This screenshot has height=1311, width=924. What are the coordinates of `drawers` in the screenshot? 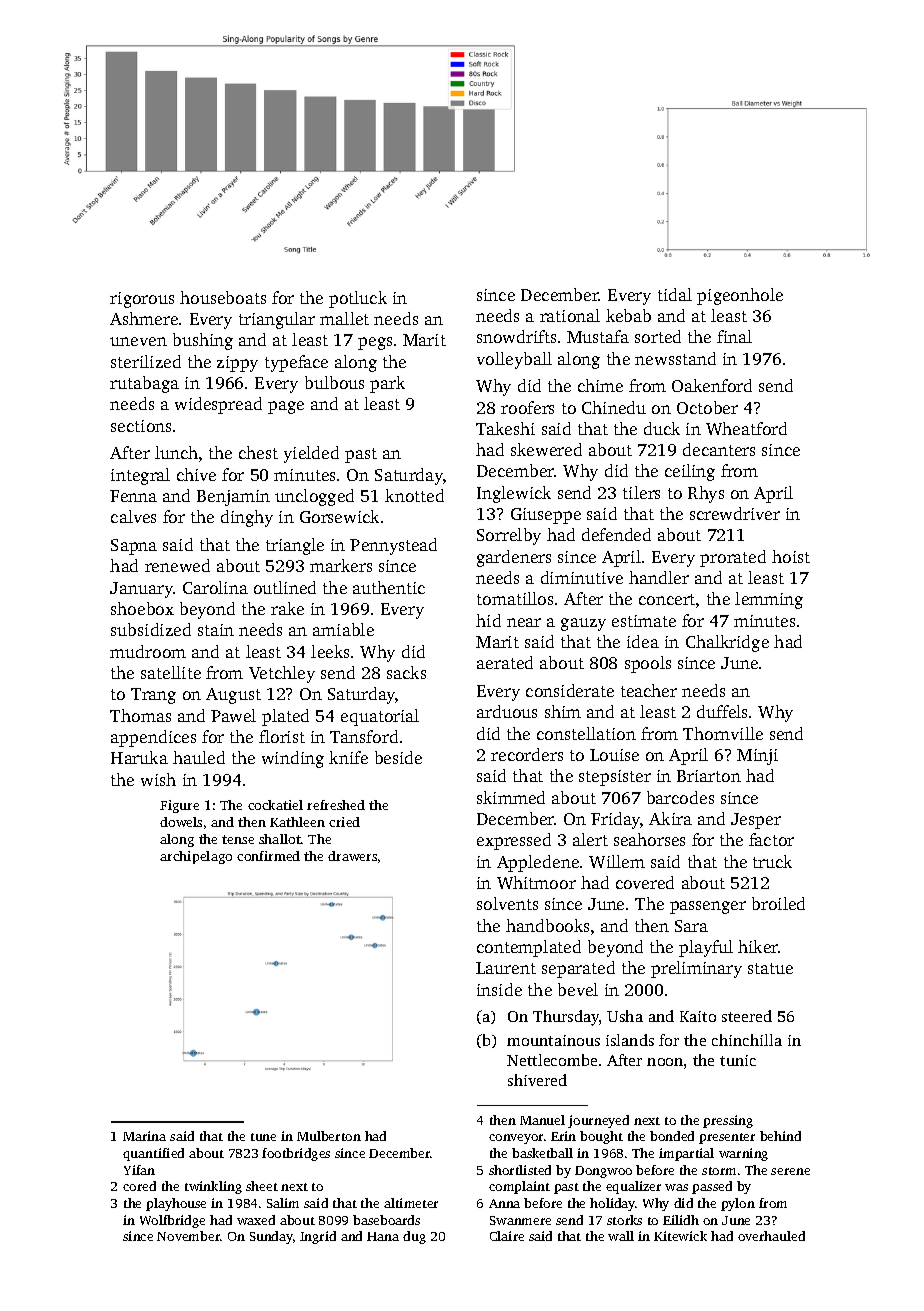 It's located at (352, 856).
